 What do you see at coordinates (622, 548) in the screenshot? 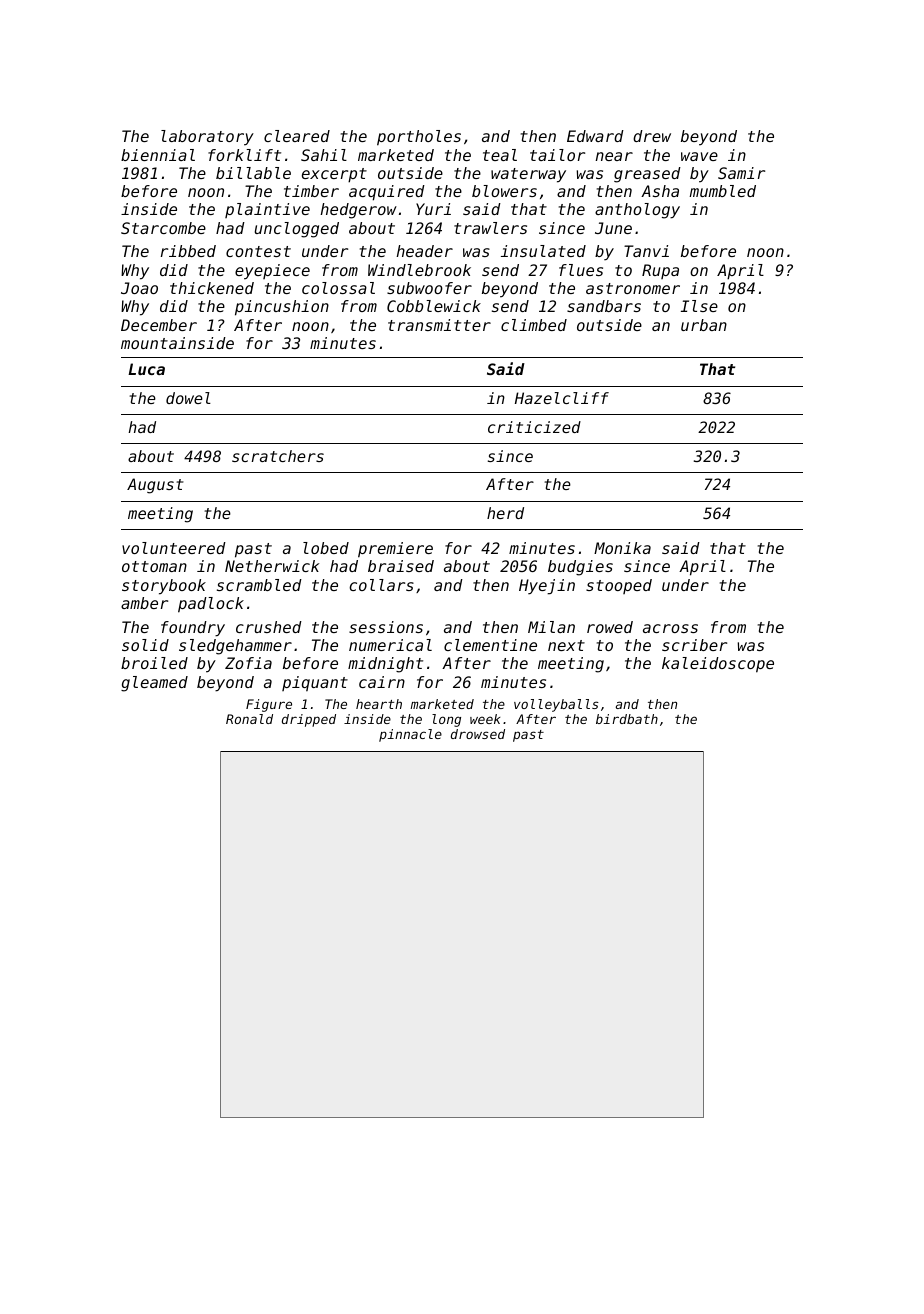
I see `Monika` at bounding box center [622, 548].
